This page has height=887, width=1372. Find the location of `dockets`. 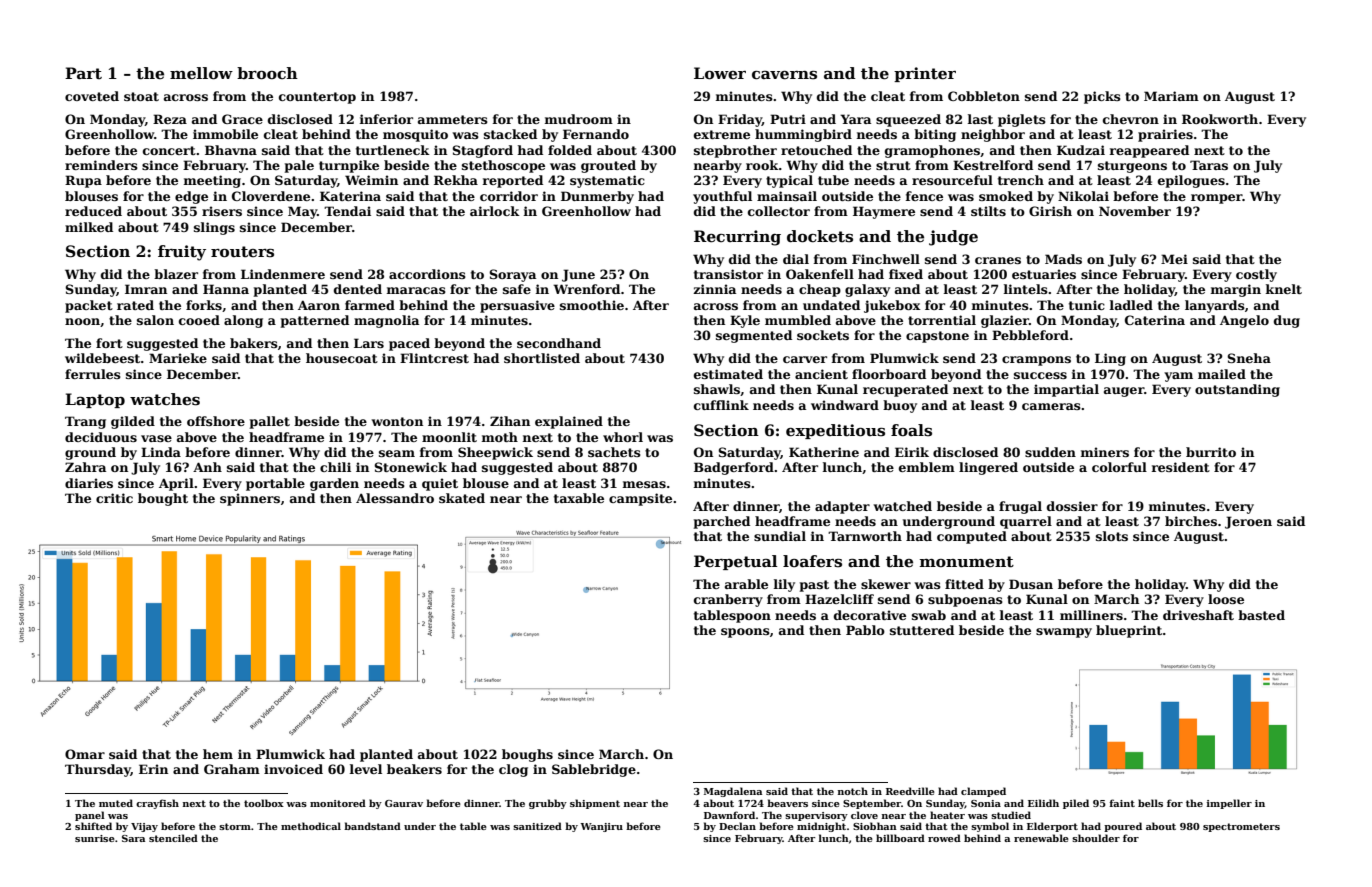

dockets is located at coordinates (820, 236).
